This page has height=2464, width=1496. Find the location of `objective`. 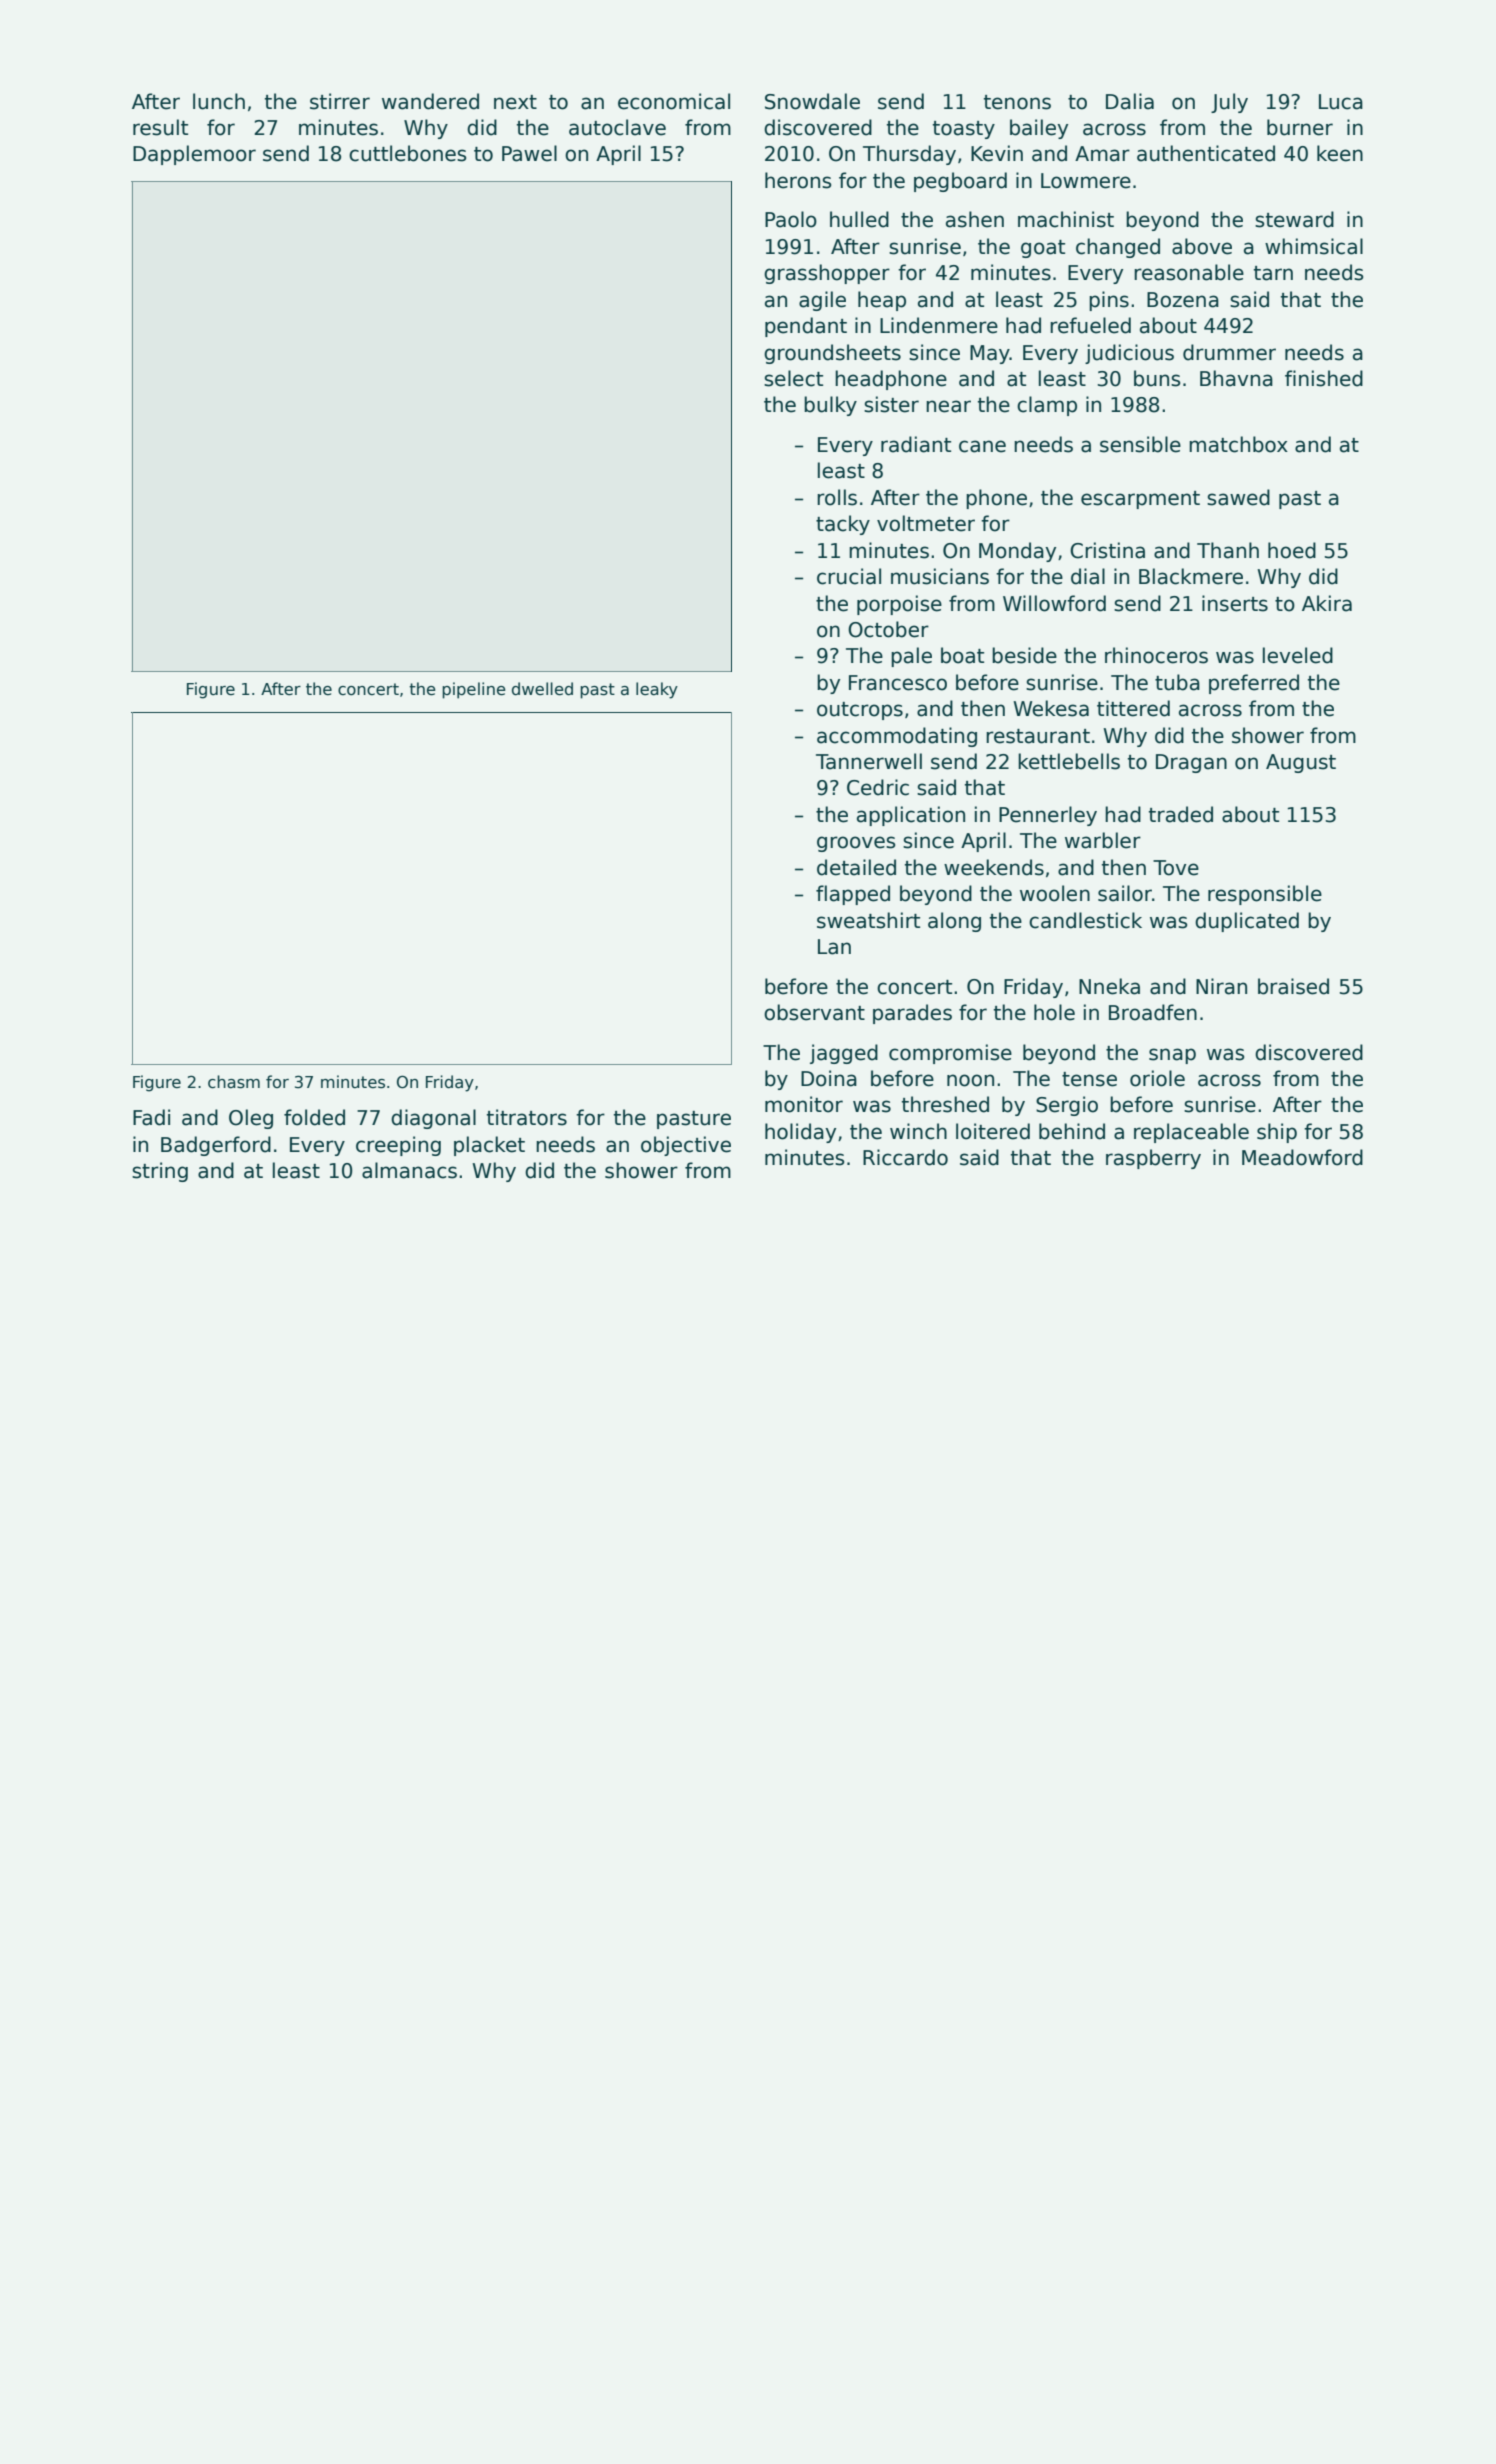

objective is located at coordinates (686, 1146).
